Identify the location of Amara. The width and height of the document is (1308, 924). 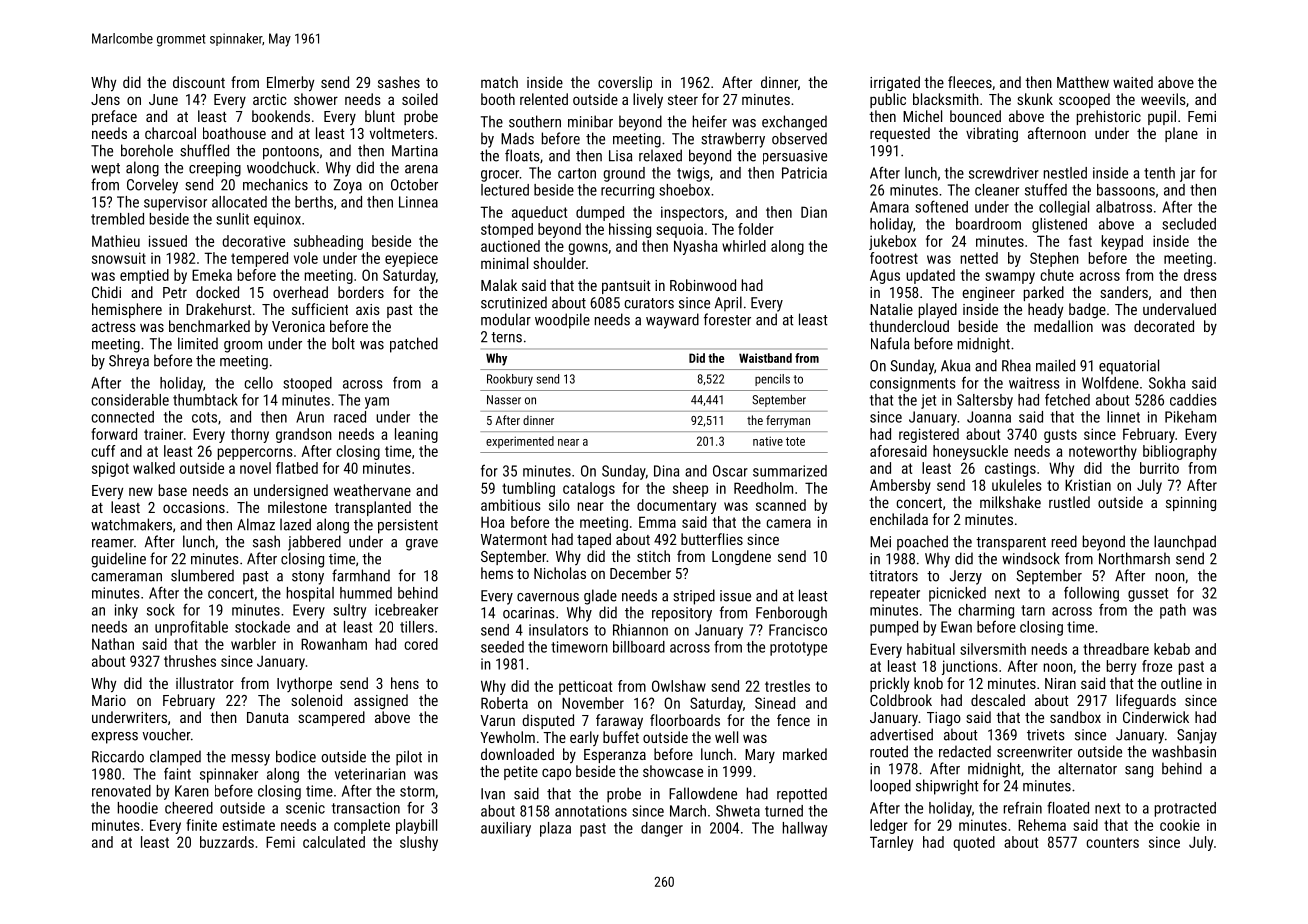
(889, 207).
